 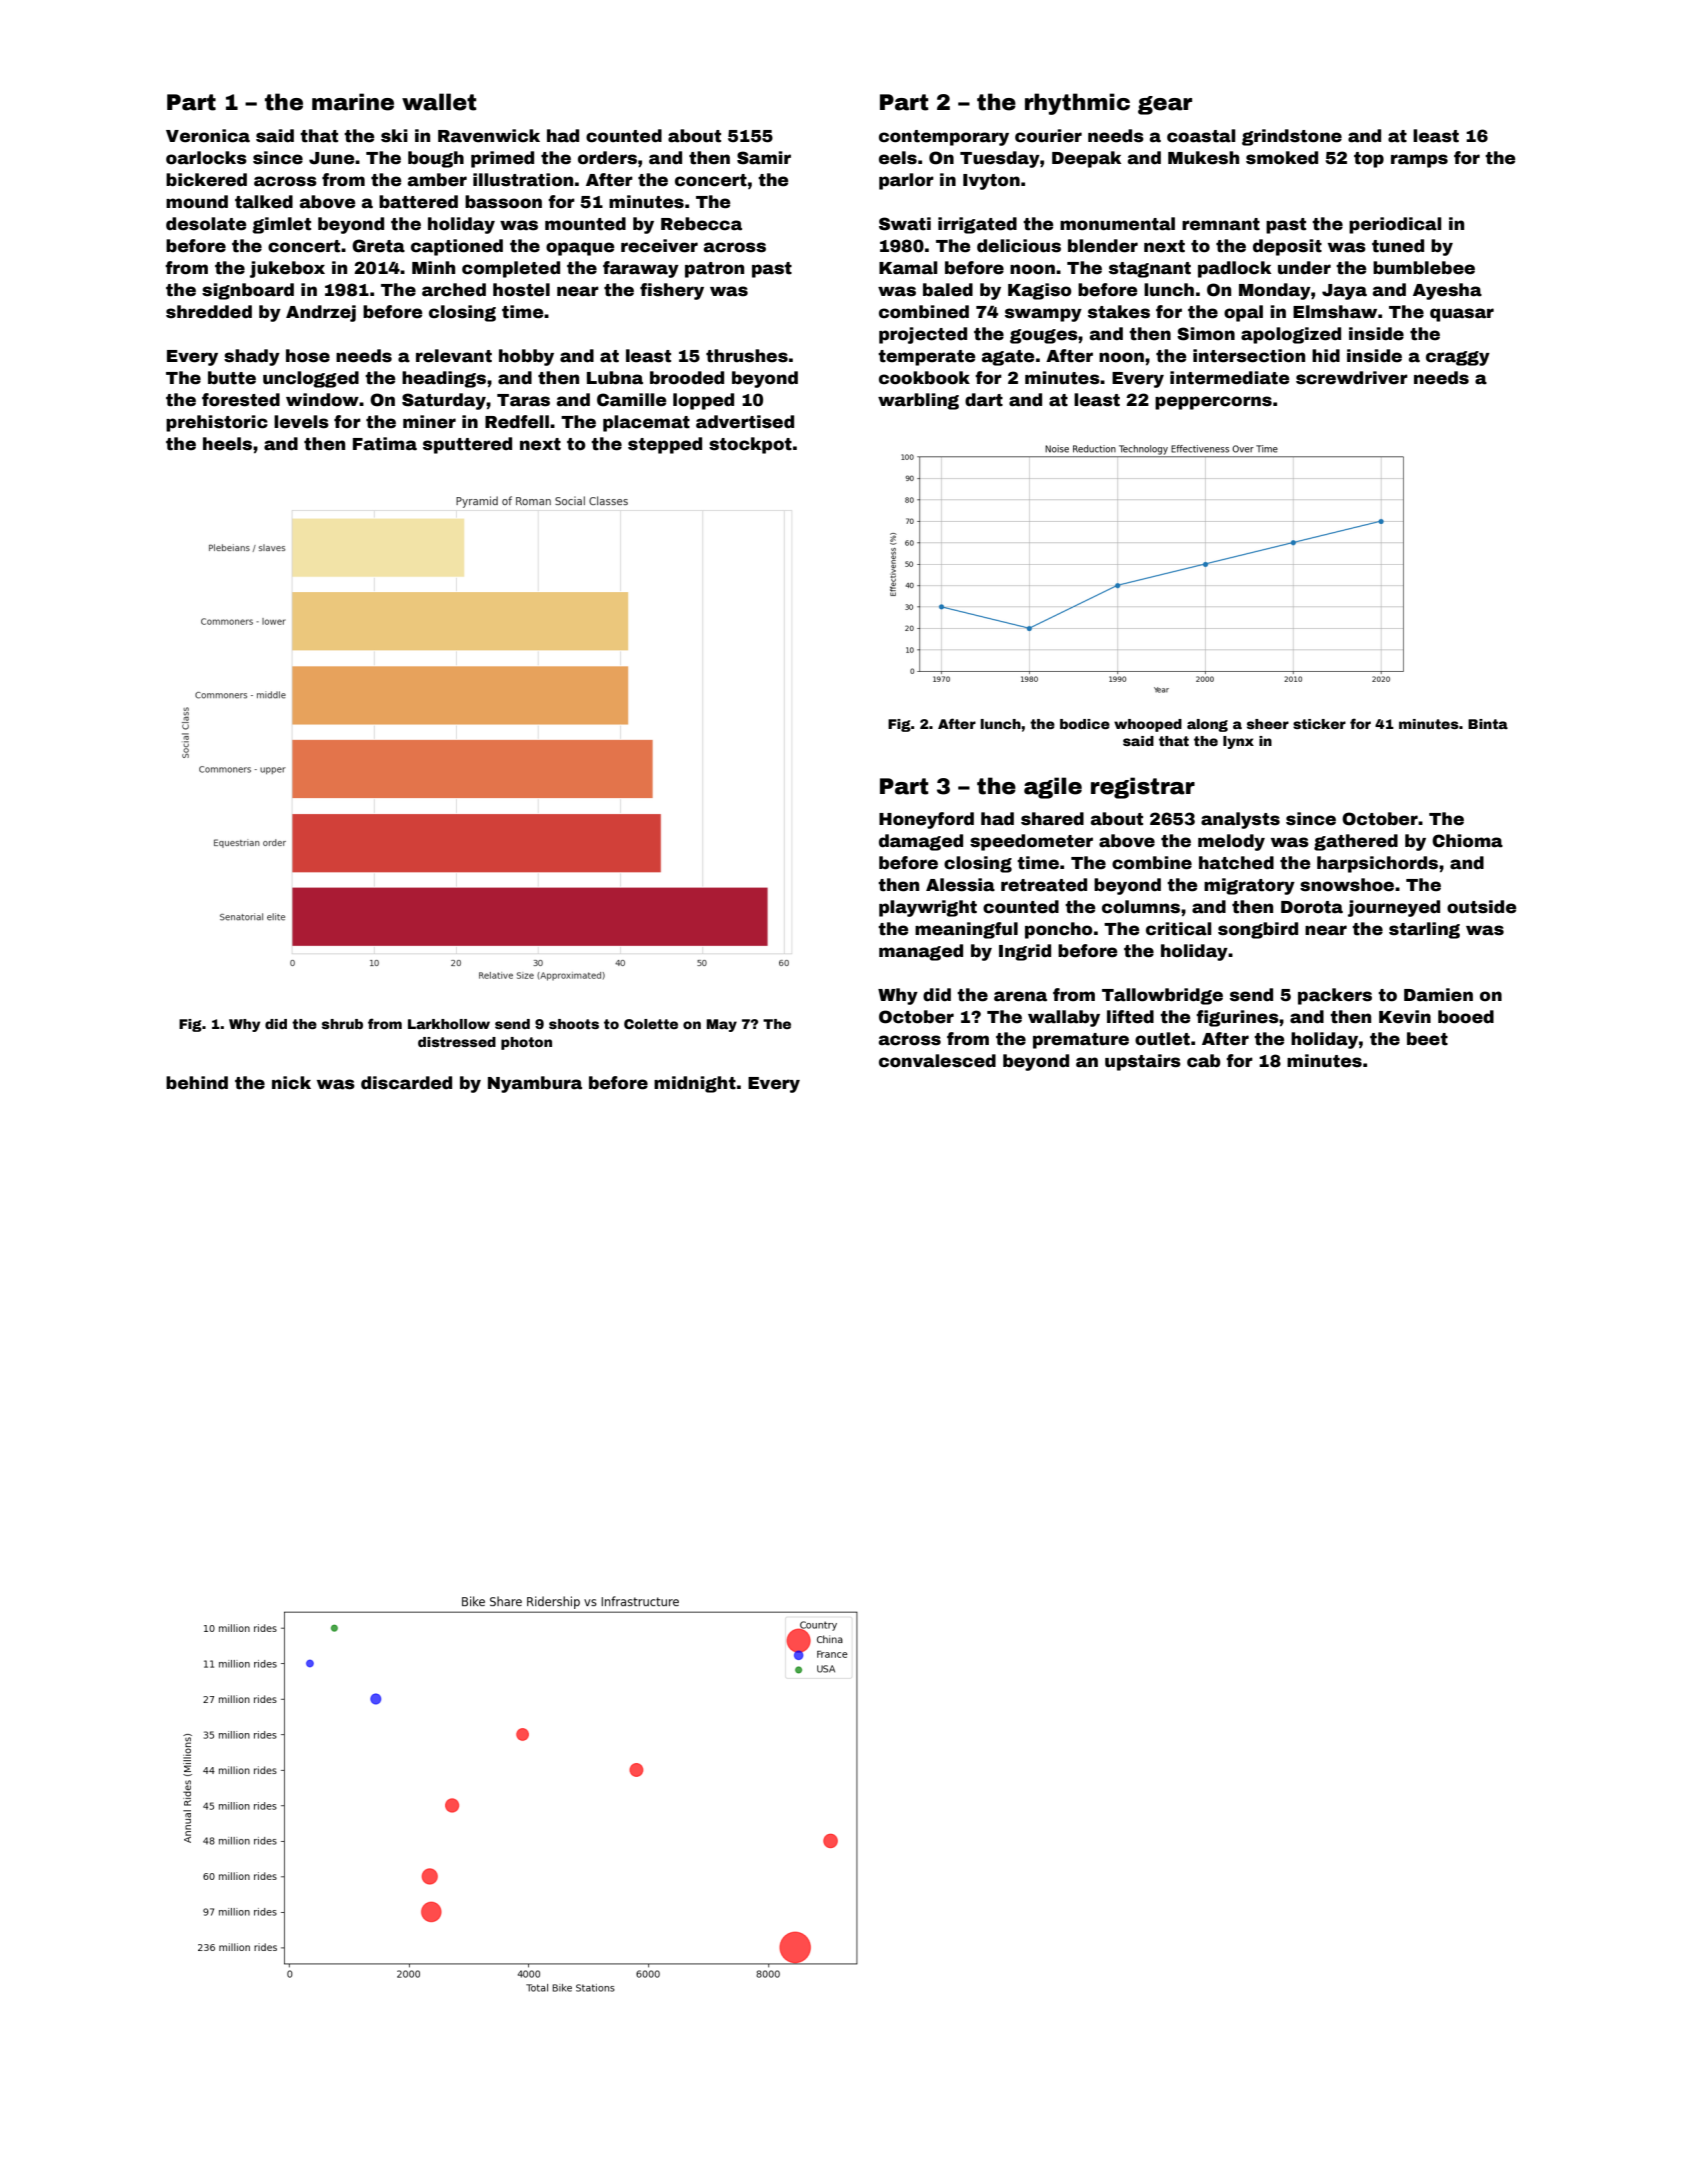 What do you see at coordinates (353, 102) in the document?
I see `marine` at bounding box center [353, 102].
